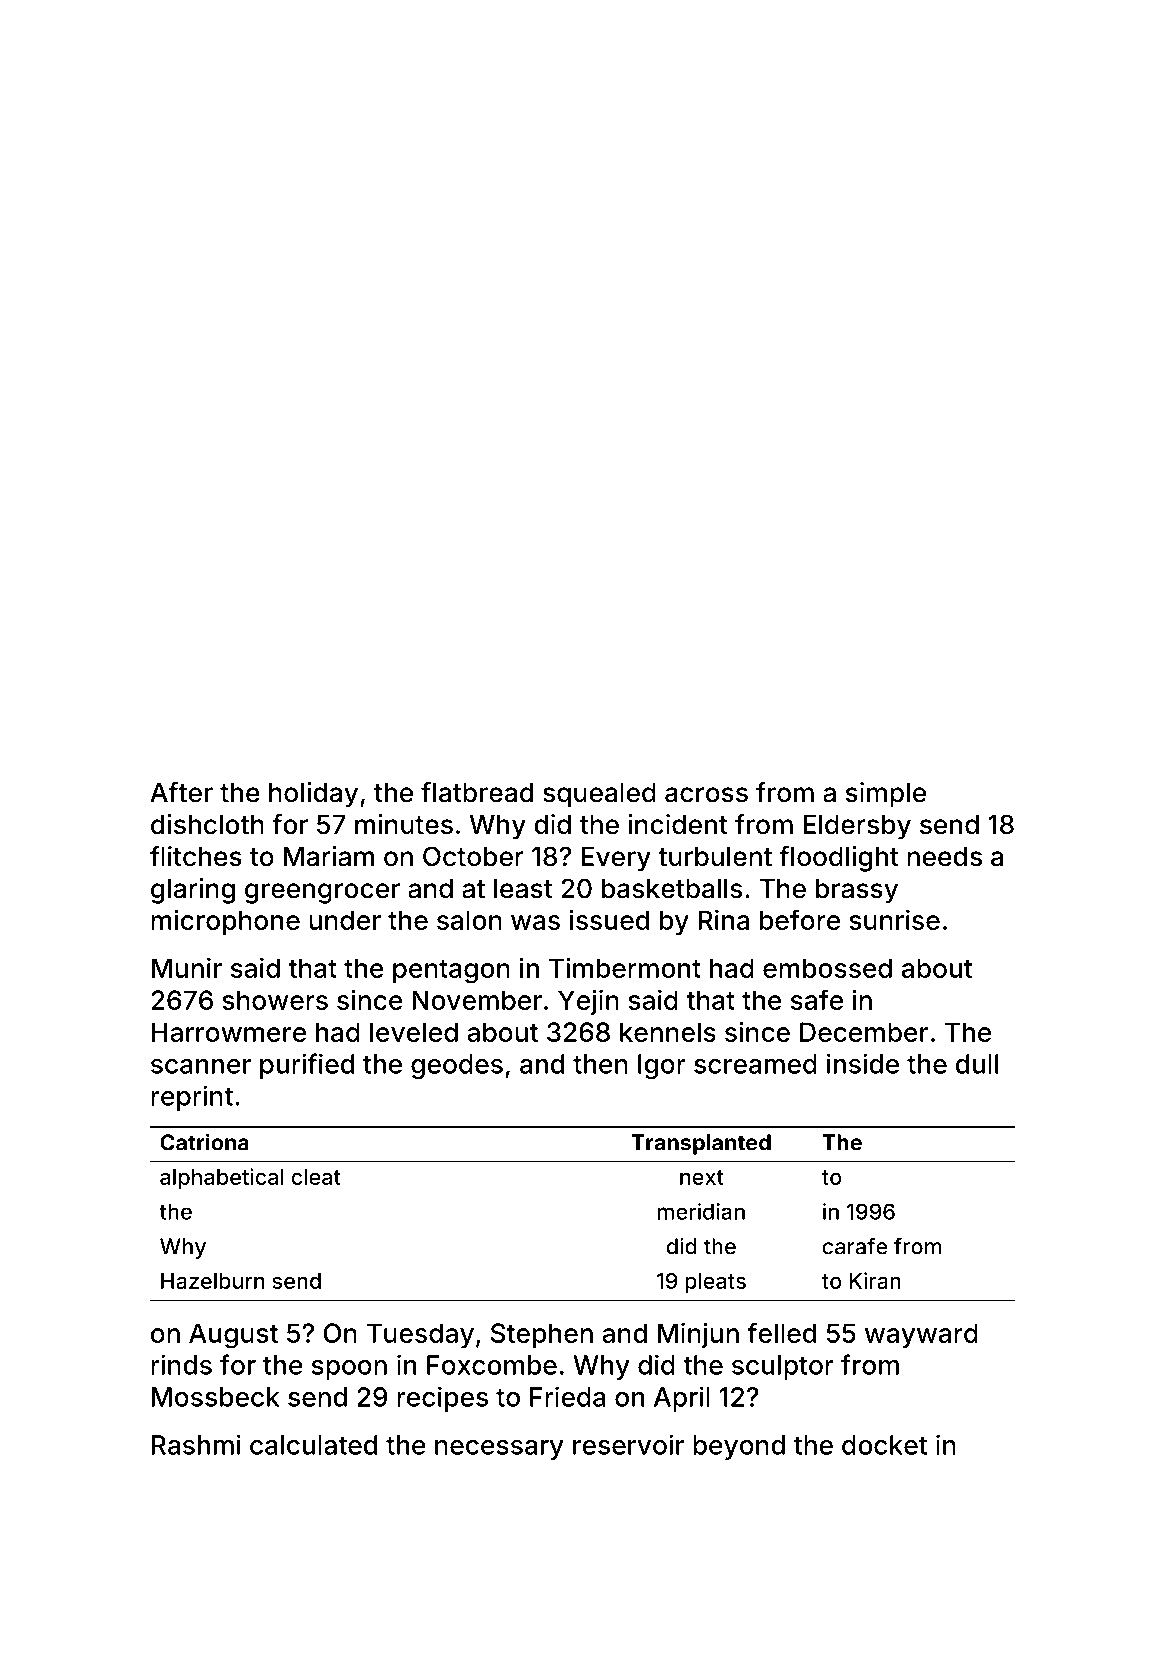  What do you see at coordinates (701, 1211) in the screenshot?
I see `meridian` at bounding box center [701, 1211].
